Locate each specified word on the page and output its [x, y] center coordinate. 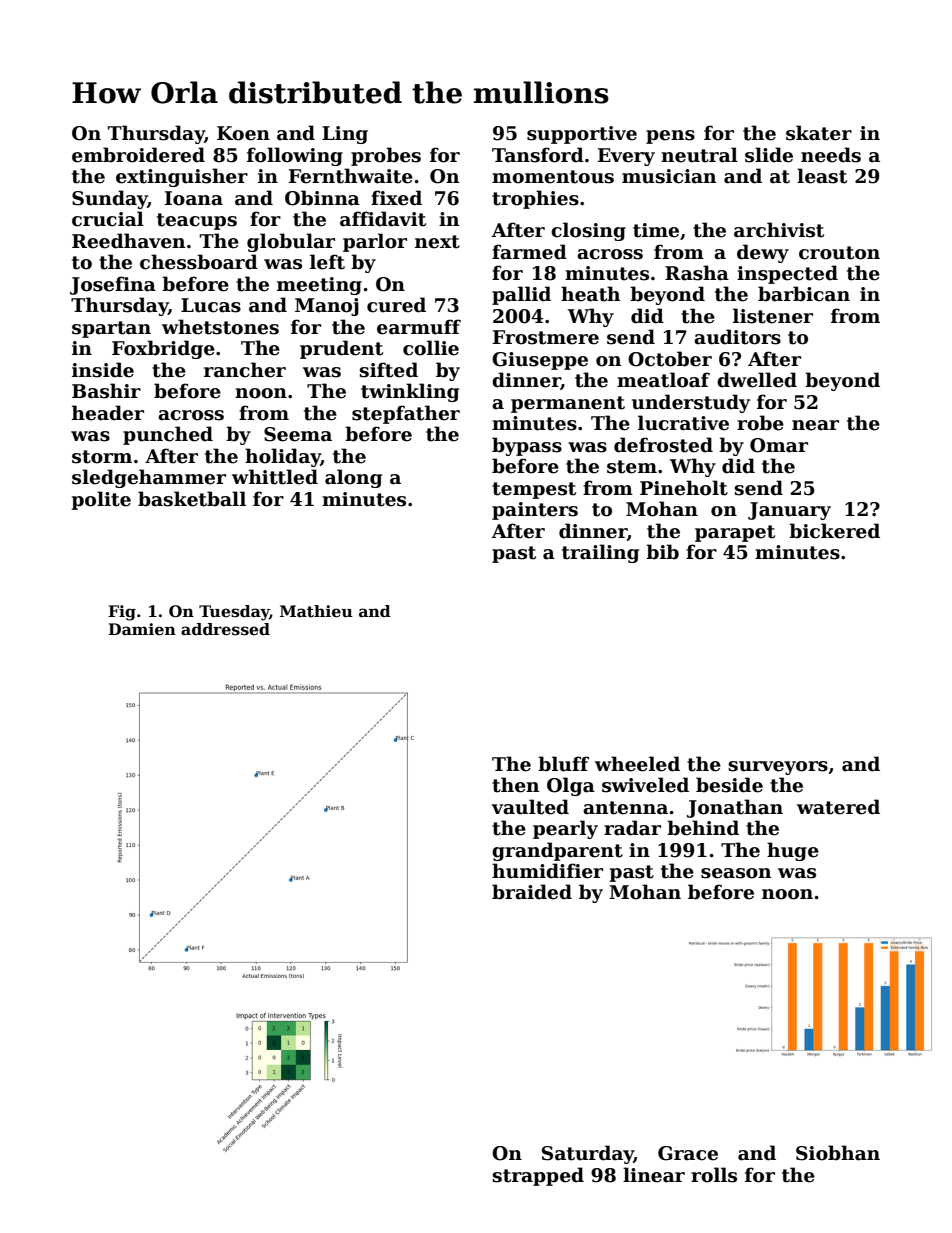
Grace [688, 1153]
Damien [142, 629]
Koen [243, 133]
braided [532, 892]
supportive [582, 135]
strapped [538, 1176]
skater [819, 133]
